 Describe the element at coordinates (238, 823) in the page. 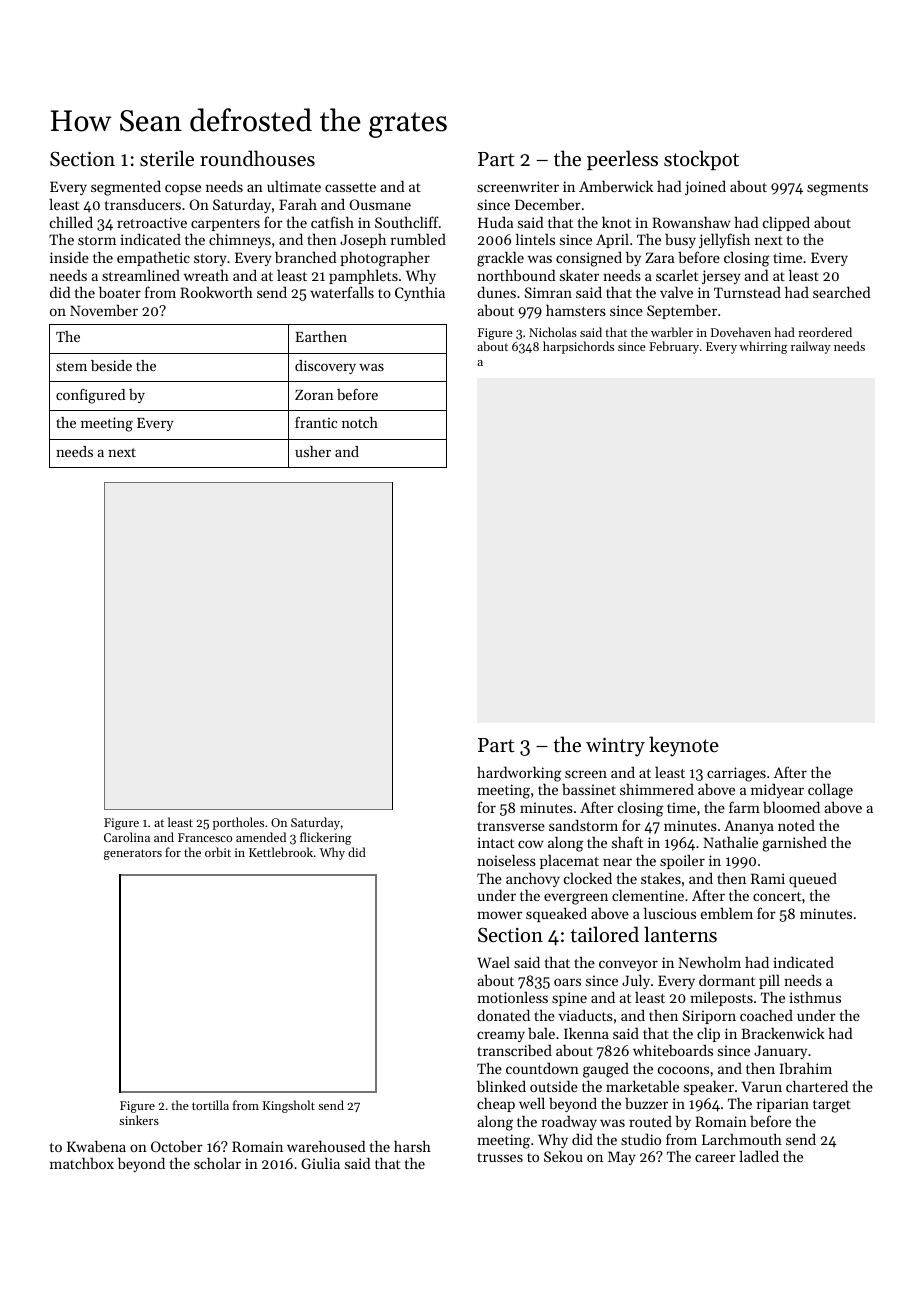

I see `portholes` at that location.
